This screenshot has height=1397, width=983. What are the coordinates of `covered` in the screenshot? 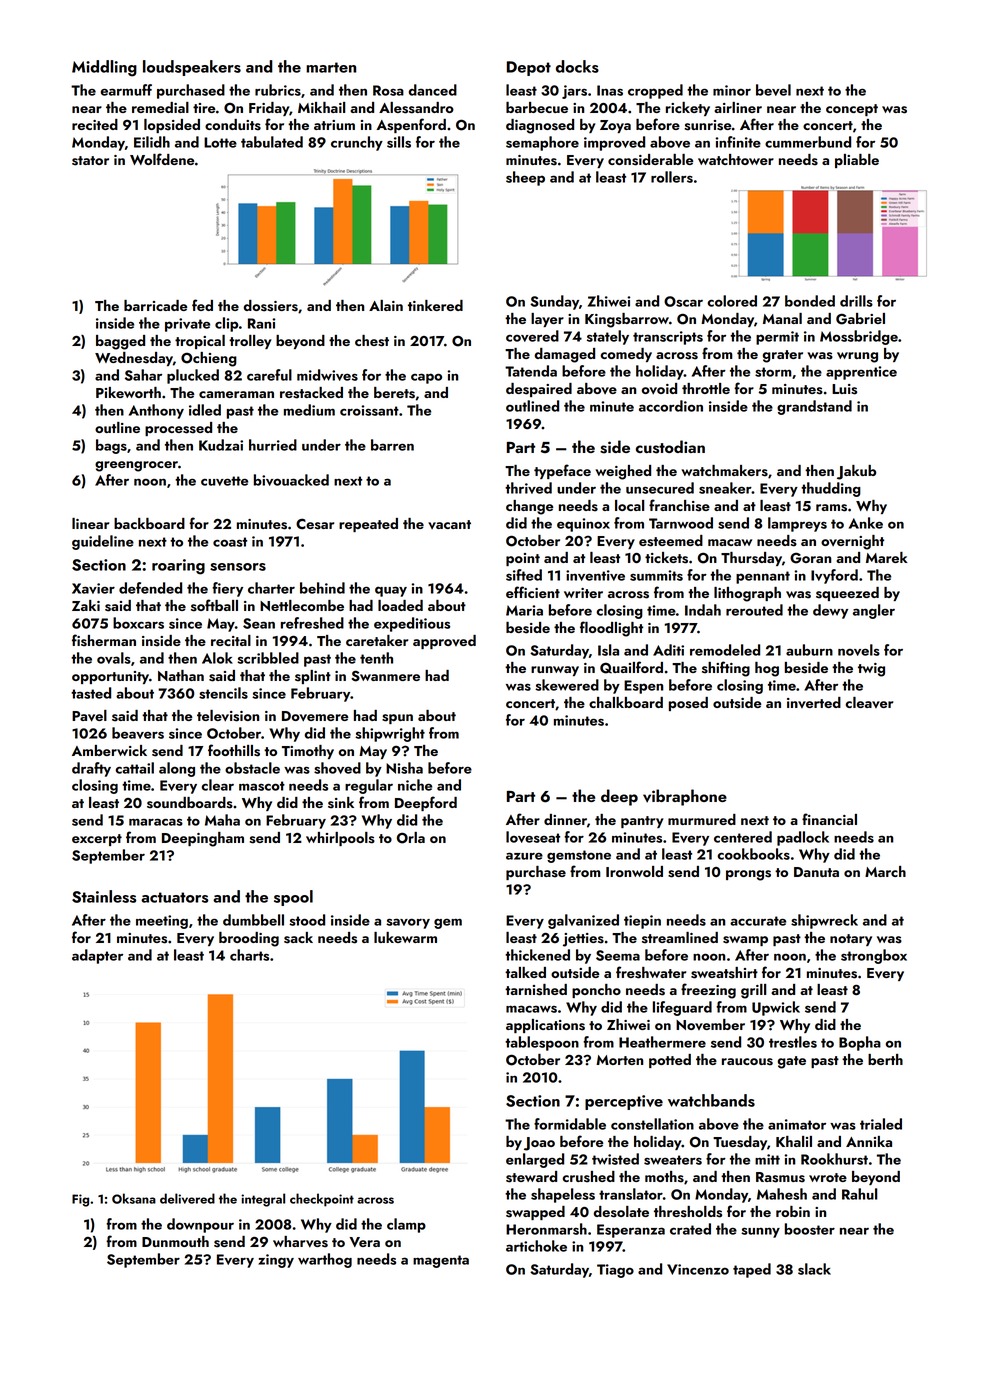 It's located at (532, 336).
